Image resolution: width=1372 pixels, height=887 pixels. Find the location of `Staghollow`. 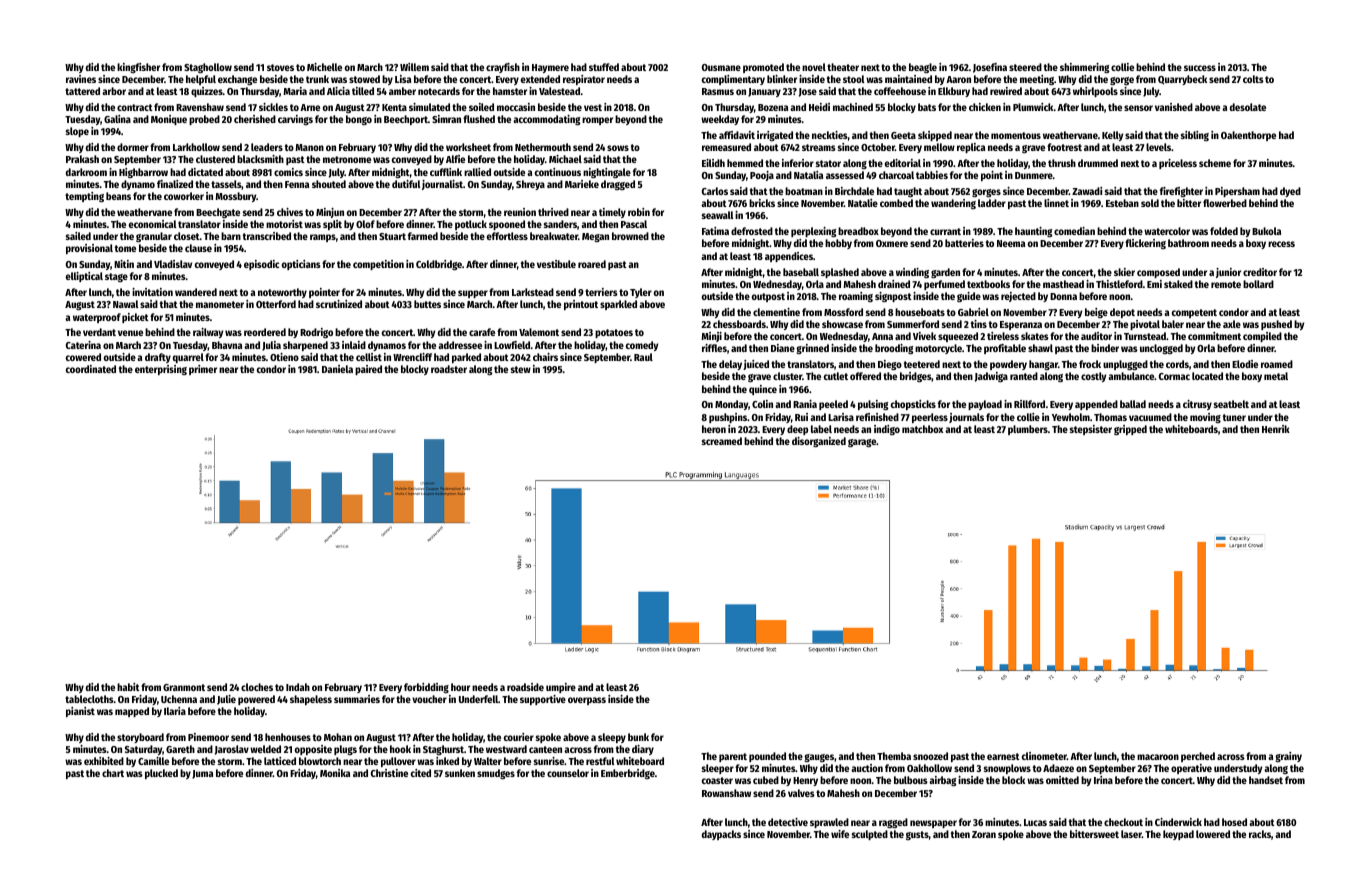

Staghollow is located at coordinates (208, 68).
